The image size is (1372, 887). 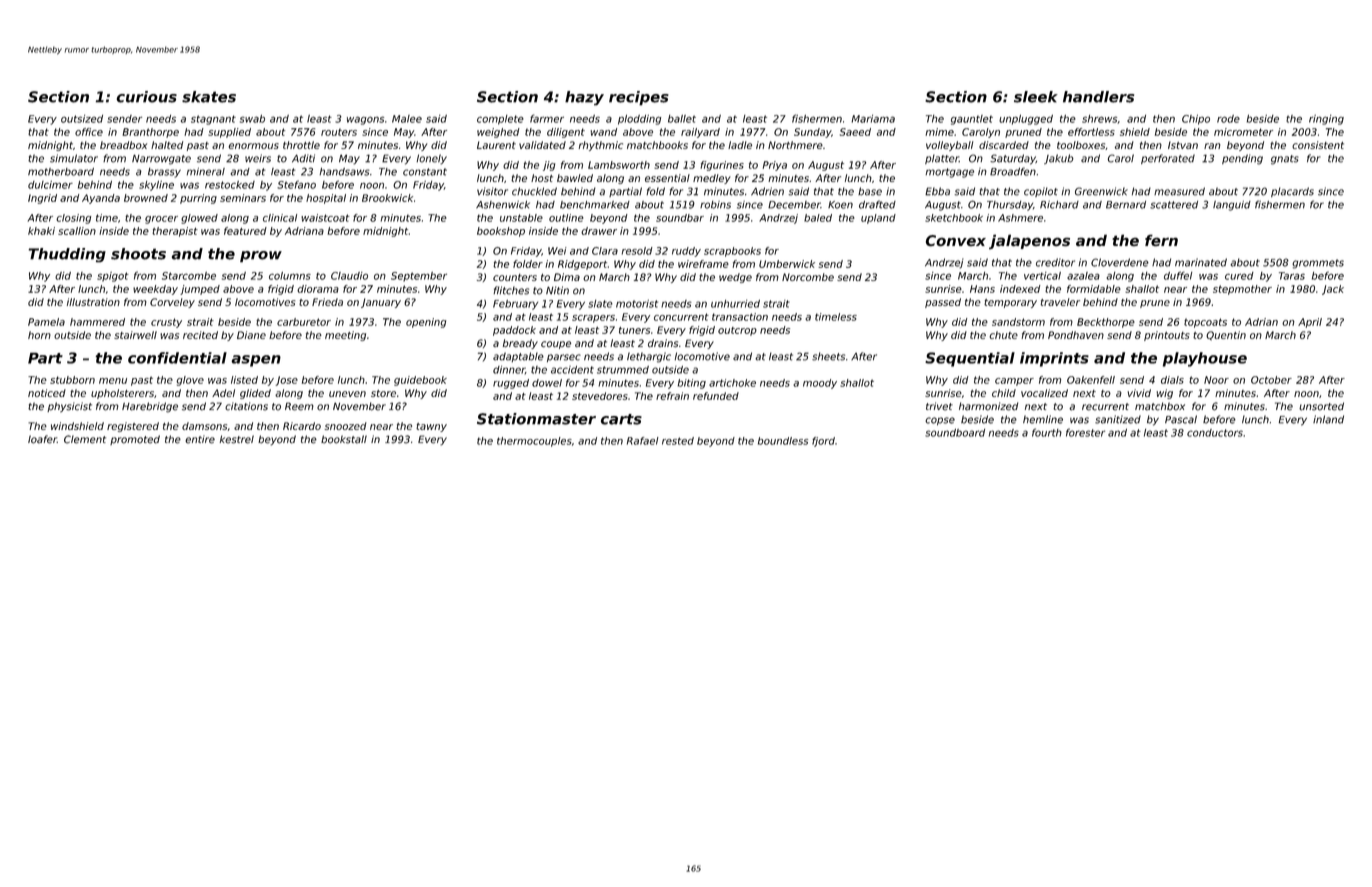 What do you see at coordinates (595, 205) in the document?
I see `benchmarked` at bounding box center [595, 205].
